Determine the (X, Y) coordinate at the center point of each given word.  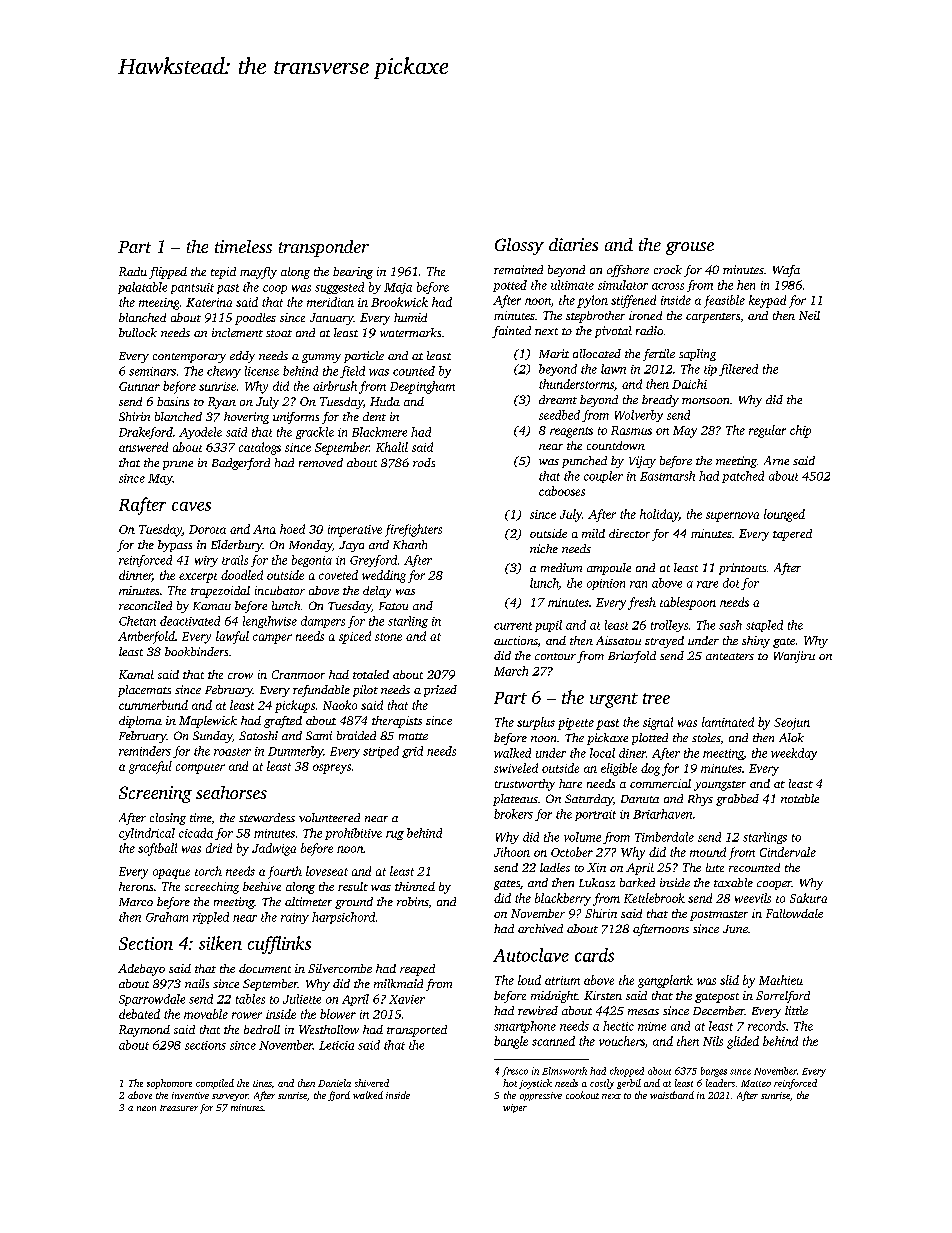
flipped (168, 273)
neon (146, 1108)
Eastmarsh (667, 476)
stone (388, 637)
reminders (145, 751)
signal (658, 723)
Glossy (519, 246)
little (796, 1010)
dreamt (558, 399)
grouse (690, 248)
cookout (582, 1095)
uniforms (296, 418)
